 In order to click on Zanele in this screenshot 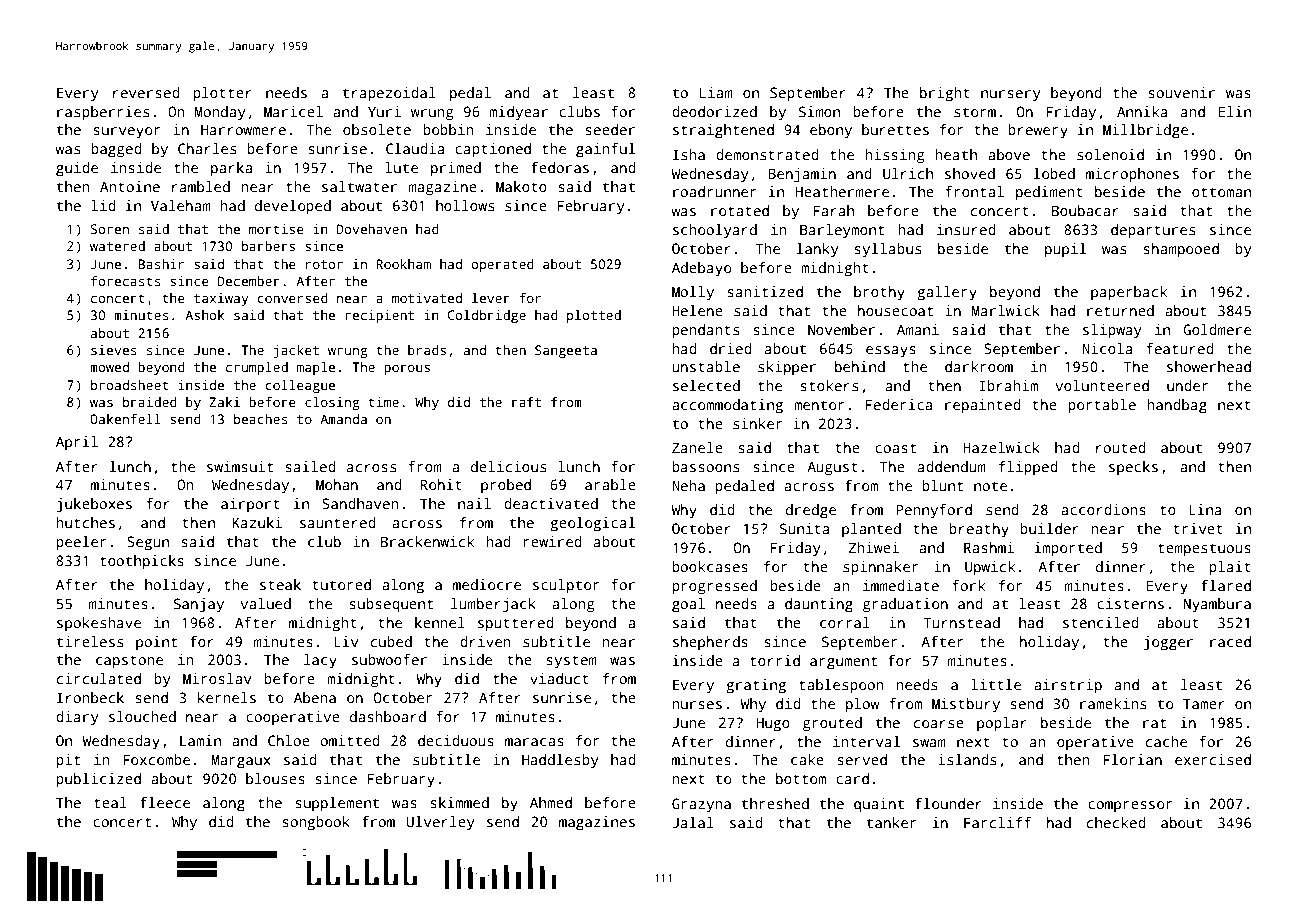, I will do `click(697, 447)`.
